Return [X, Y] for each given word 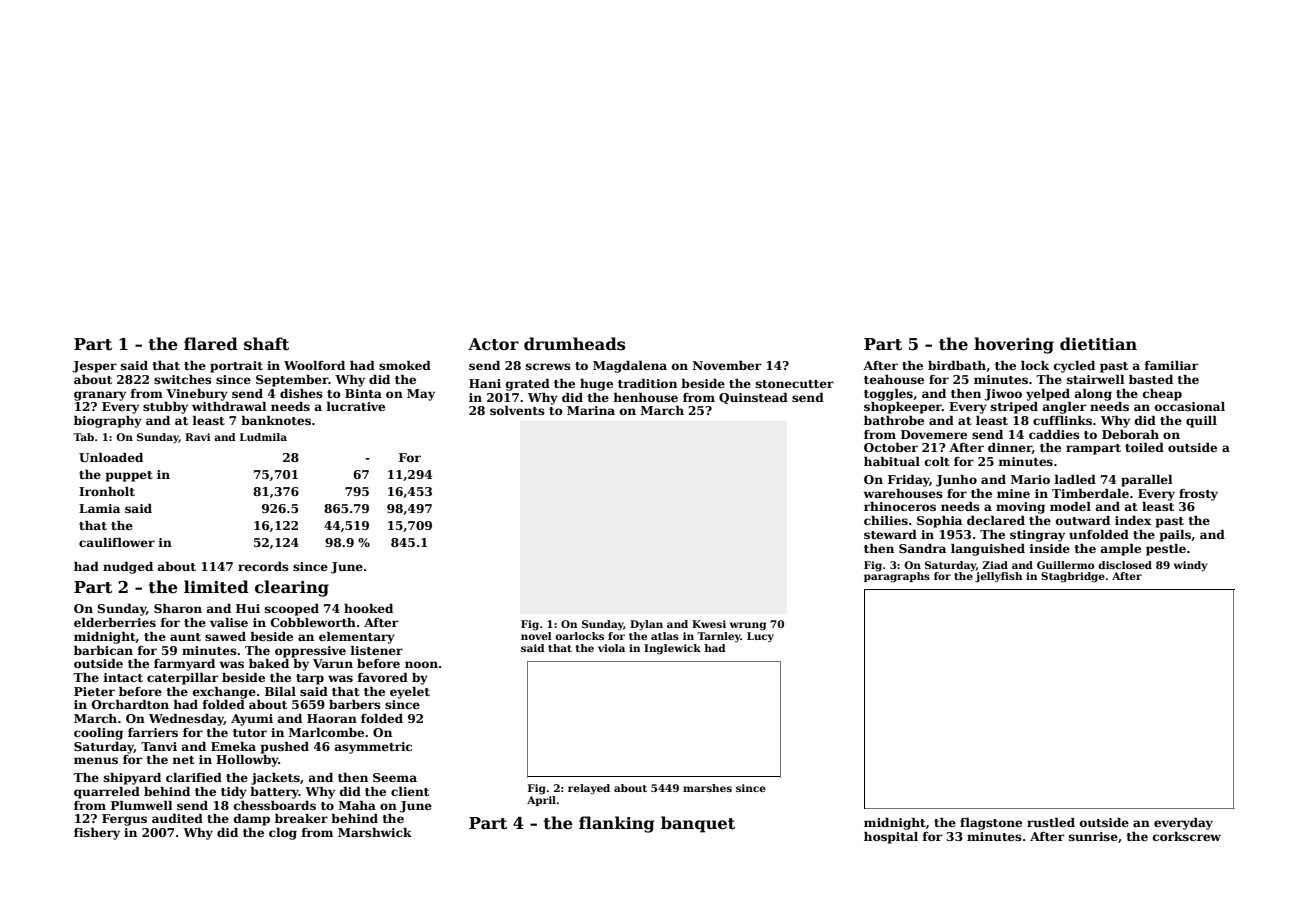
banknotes [276, 420]
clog [283, 834]
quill [1201, 422]
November [727, 365]
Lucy [760, 637]
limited [216, 587]
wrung [748, 626]
